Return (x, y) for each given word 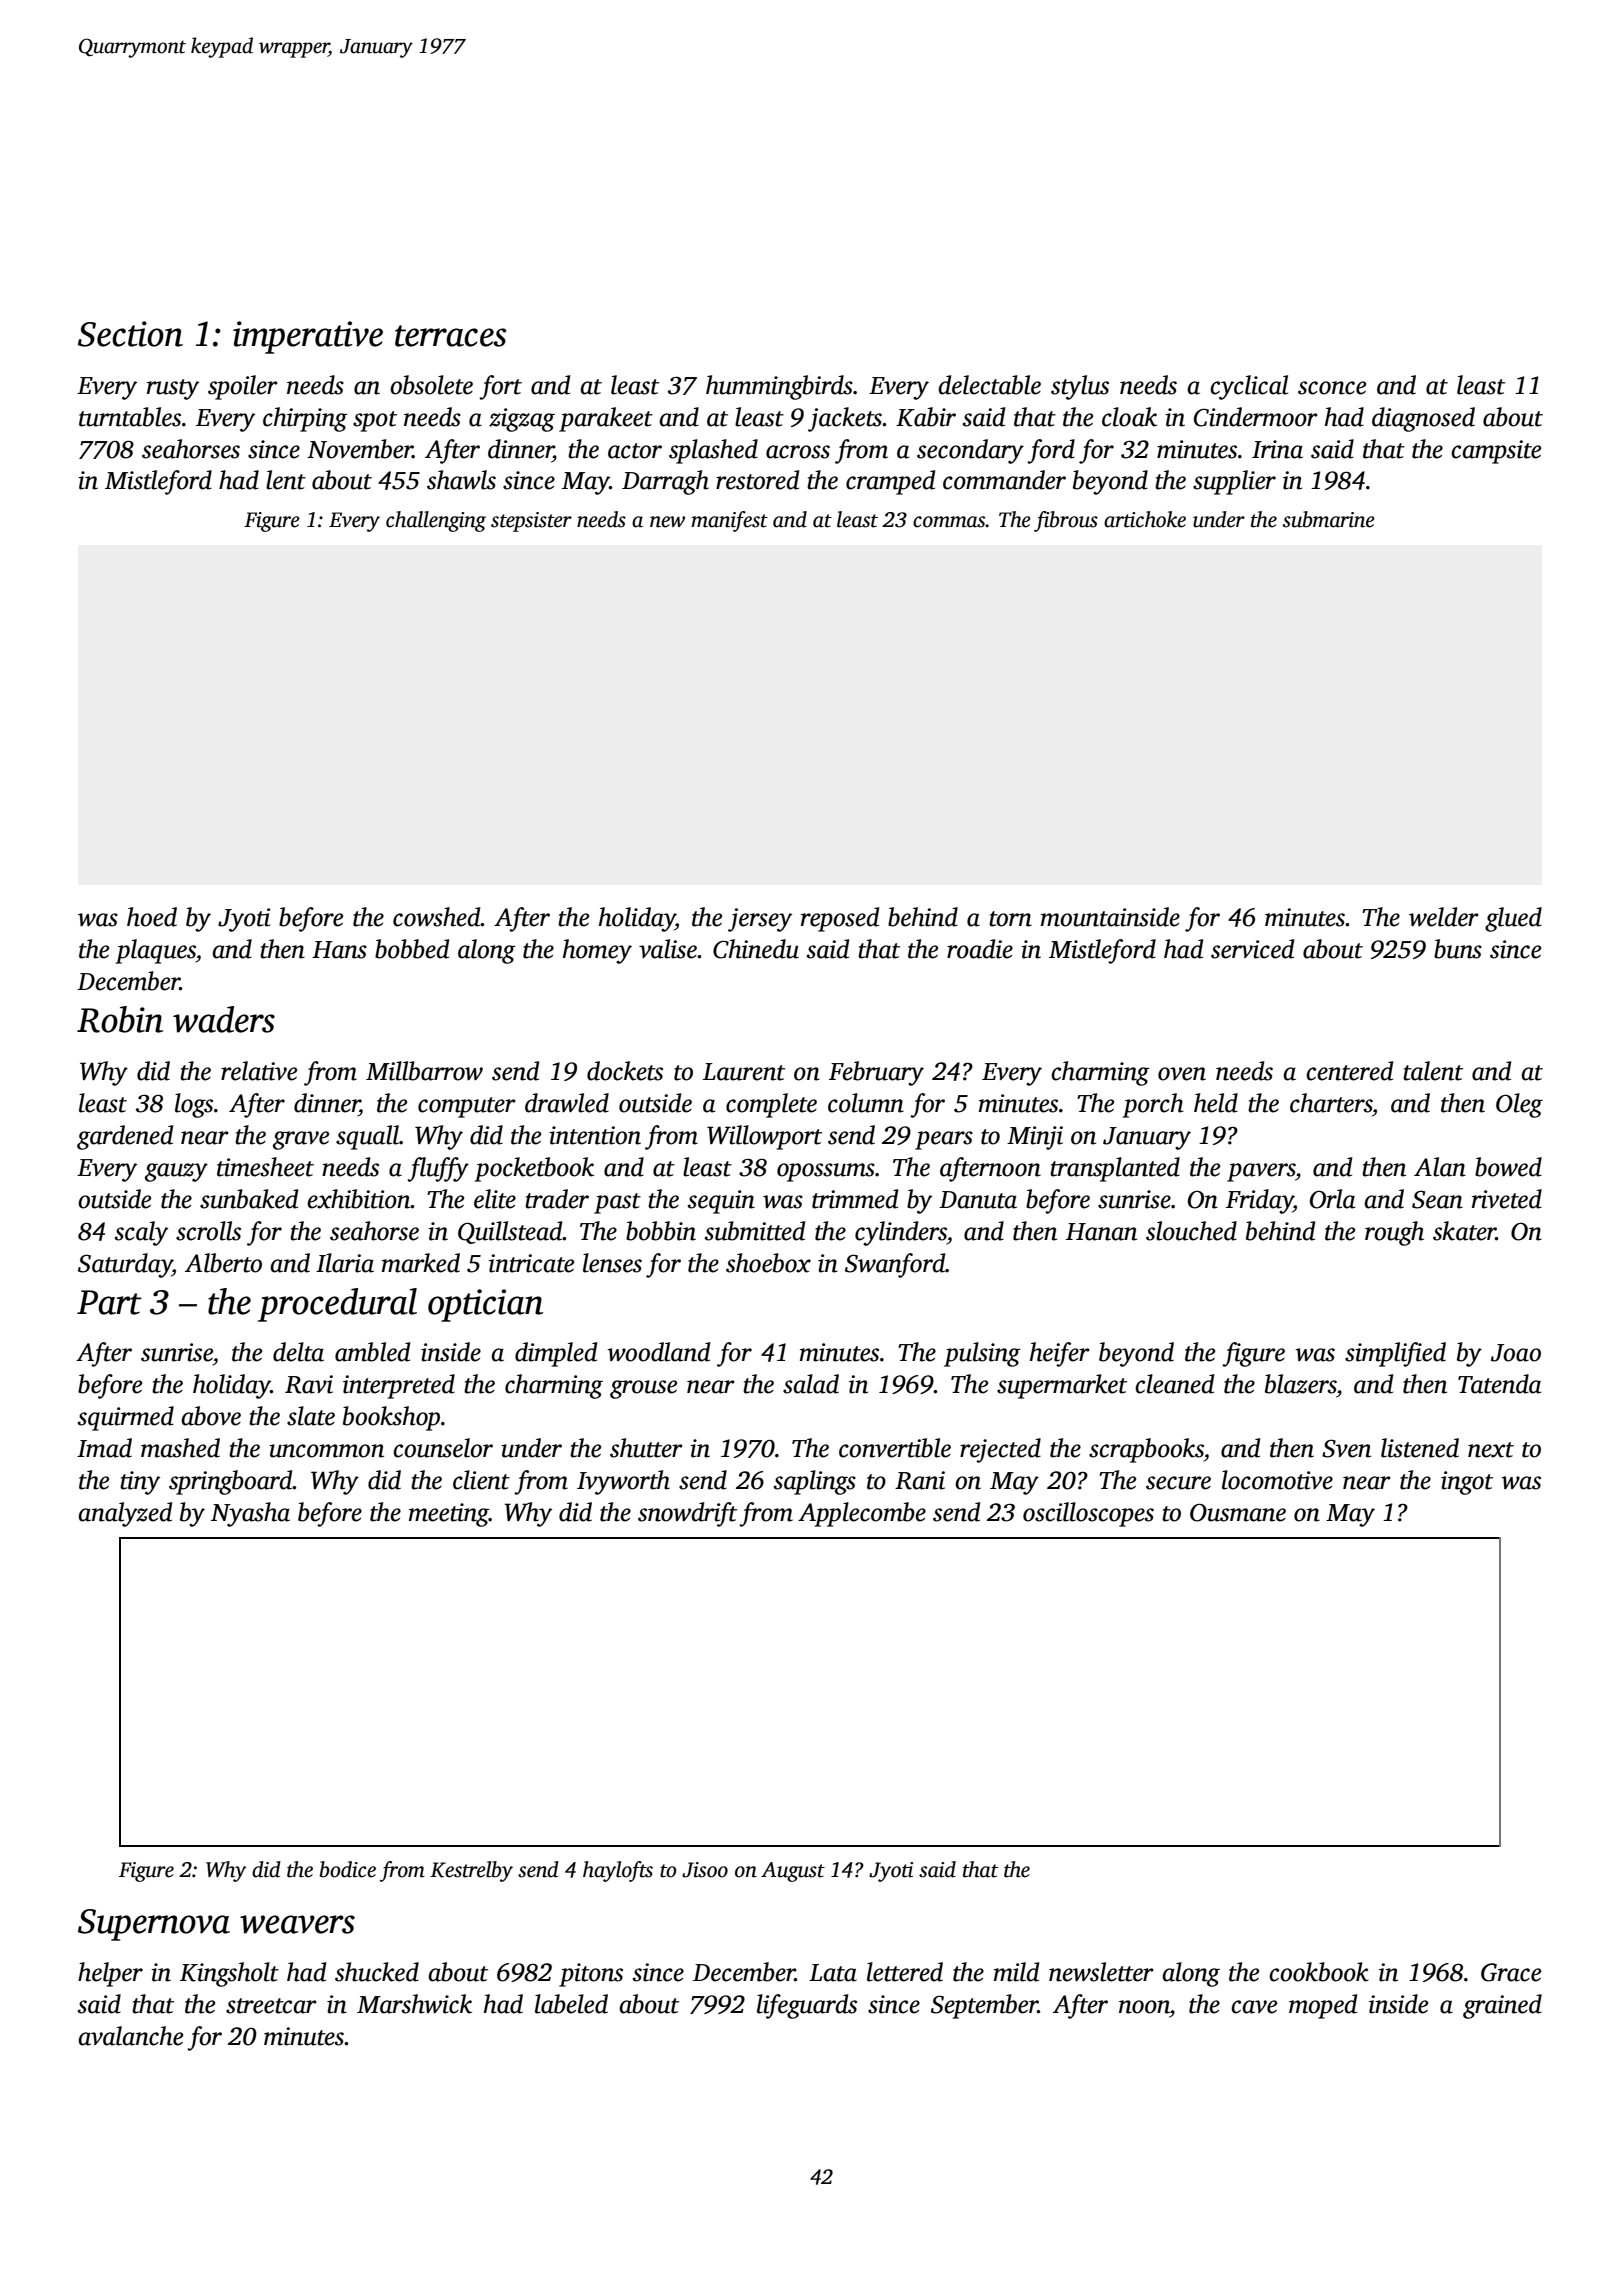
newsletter (1101, 1972)
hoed (152, 917)
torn (1010, 919)
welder (1444, 917)
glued (1513, 919)
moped (1323, 2006)
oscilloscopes (1088, 1514)
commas (949, 522)
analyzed (125, 1514)
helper (110, 1974)
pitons (591, 1975)
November (360, 449)
